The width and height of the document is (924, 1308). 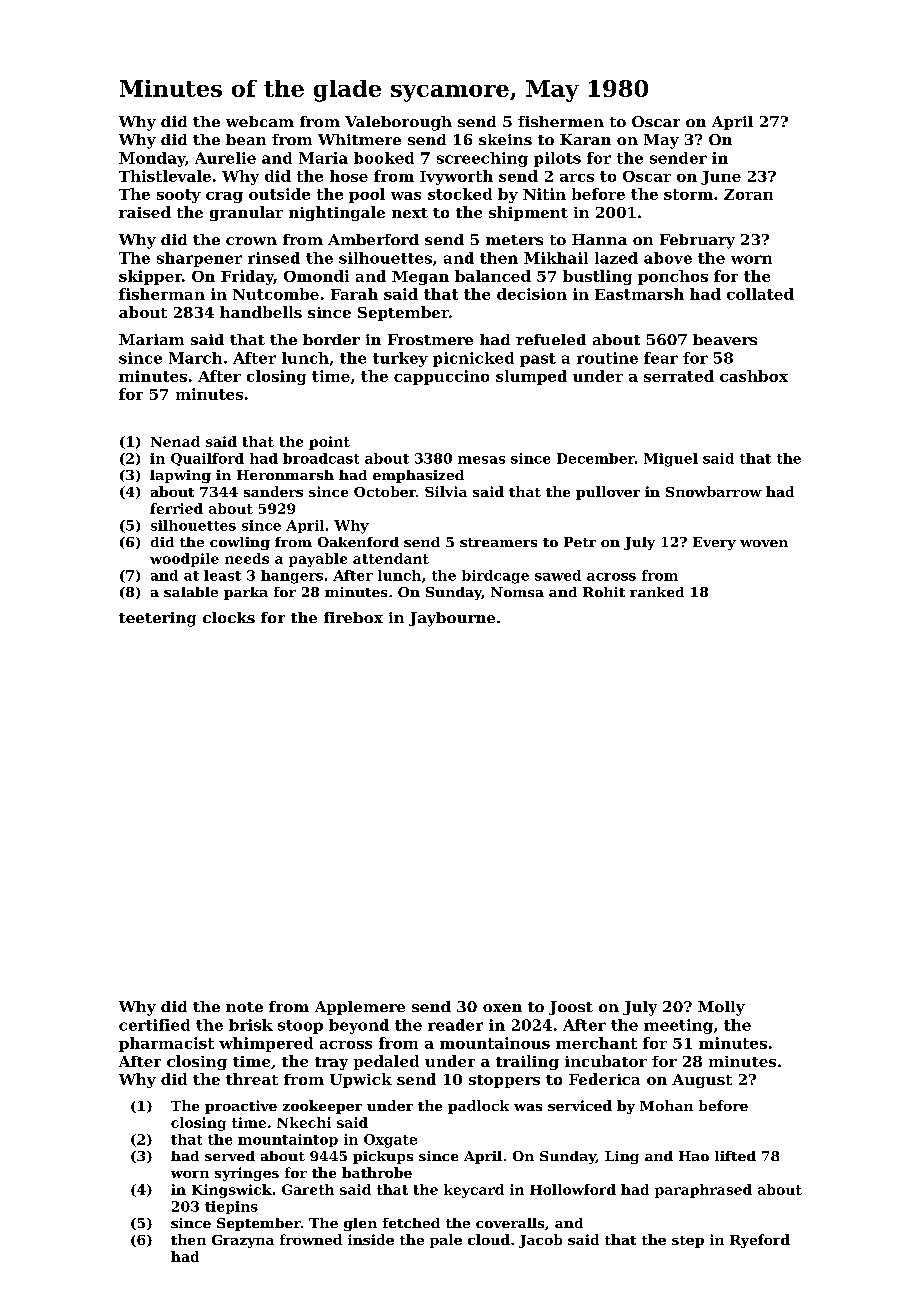 I want to click on August, so click(x=702, y=1081).
